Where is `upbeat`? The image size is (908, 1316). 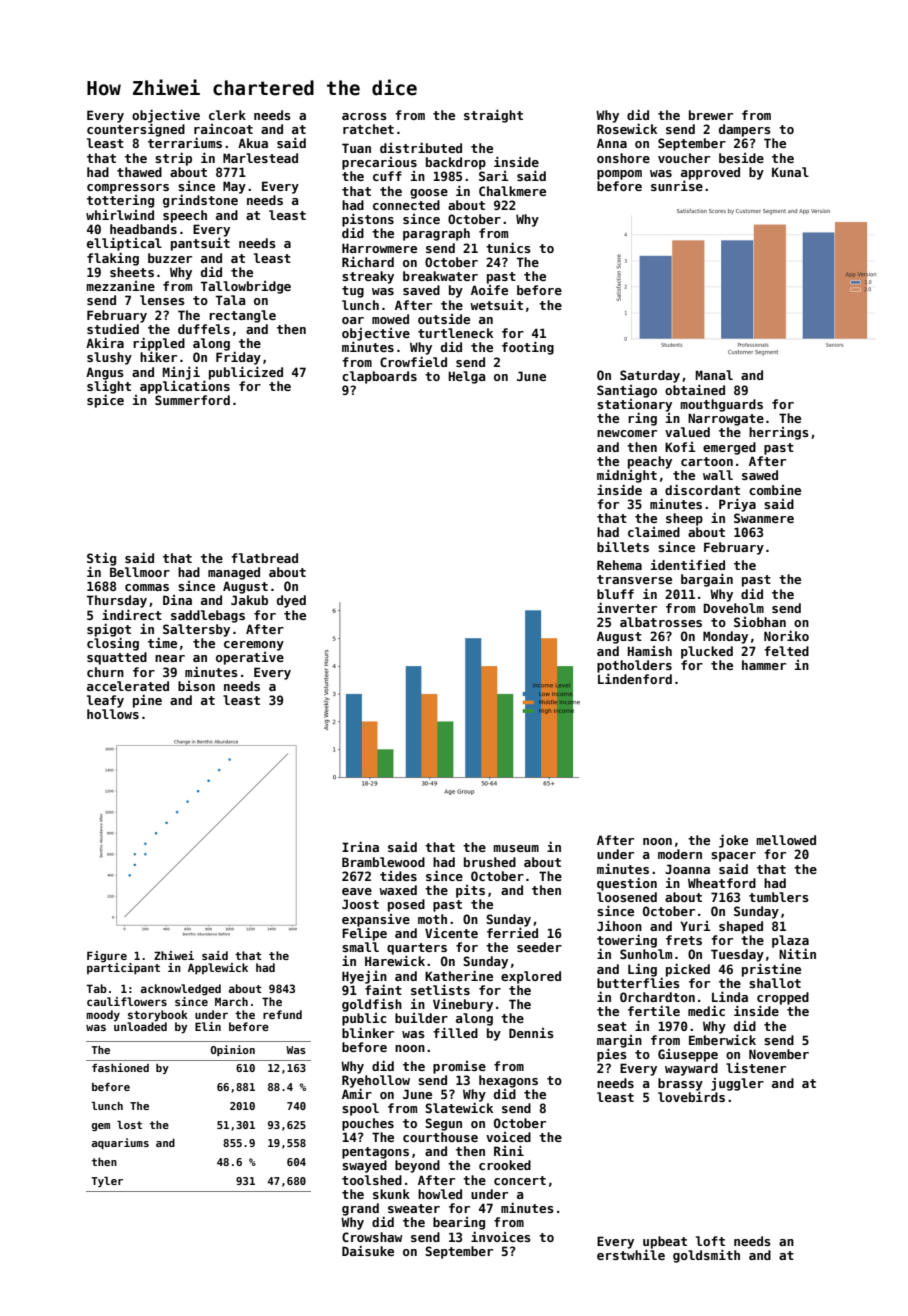 upbeat is located at coordinates (665, 1242).
